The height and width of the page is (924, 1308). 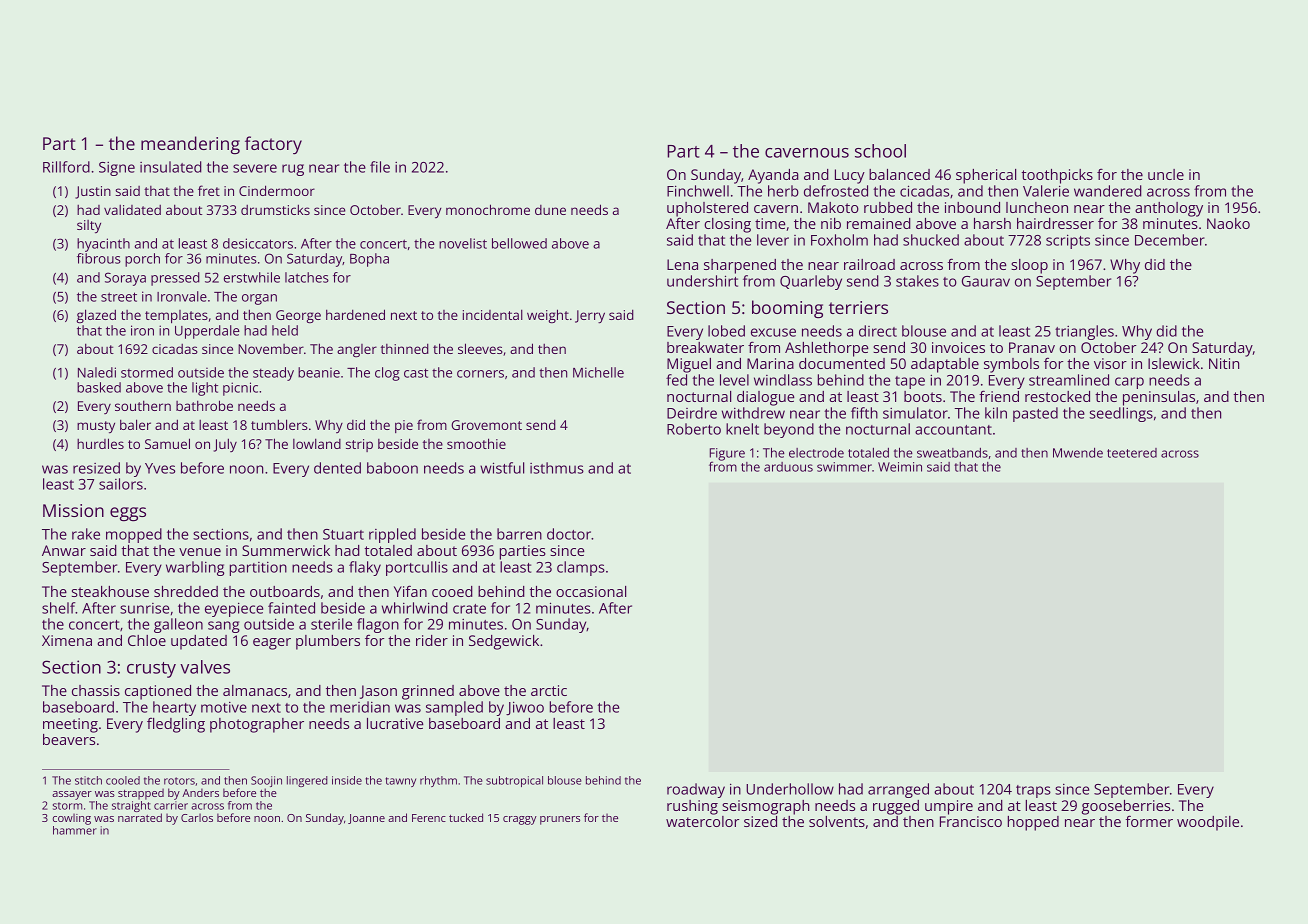 What do you see at coordinates (1132, 453) in the page?
I see `teetered` at bounding box center [1132, 453].
